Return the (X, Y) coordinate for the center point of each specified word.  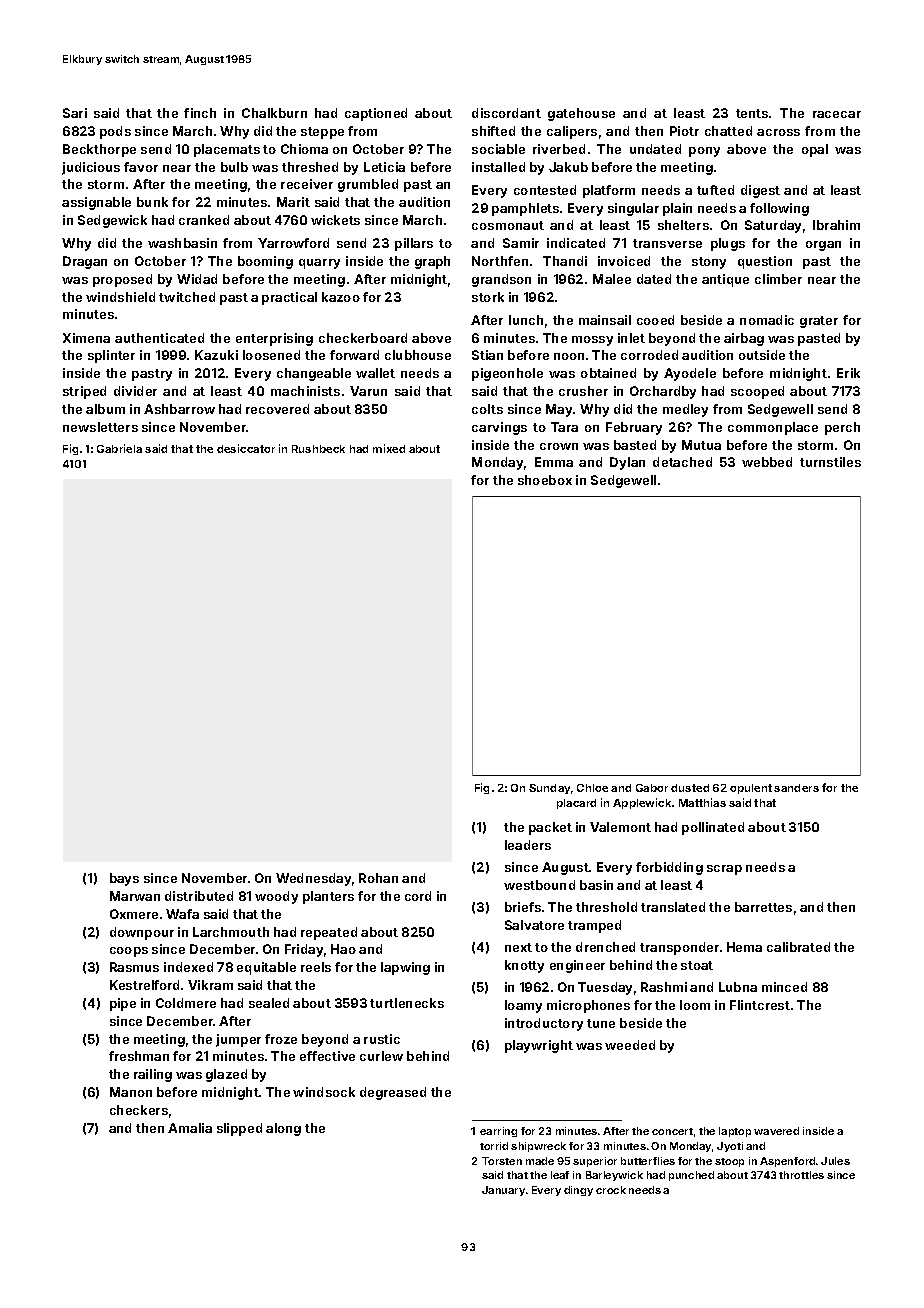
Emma (554, 462)
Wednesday (313, 879)
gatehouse (581, 114)
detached (682, 462)
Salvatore (534, 925)
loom (695, 1005)
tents (752, 113)
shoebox (545, 480)
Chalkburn (274, 113)
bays (124, 879)
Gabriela (119, 448)
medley (685, 410)
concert (672, 1131)
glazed (226, 1075)
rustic (382, 1039)
